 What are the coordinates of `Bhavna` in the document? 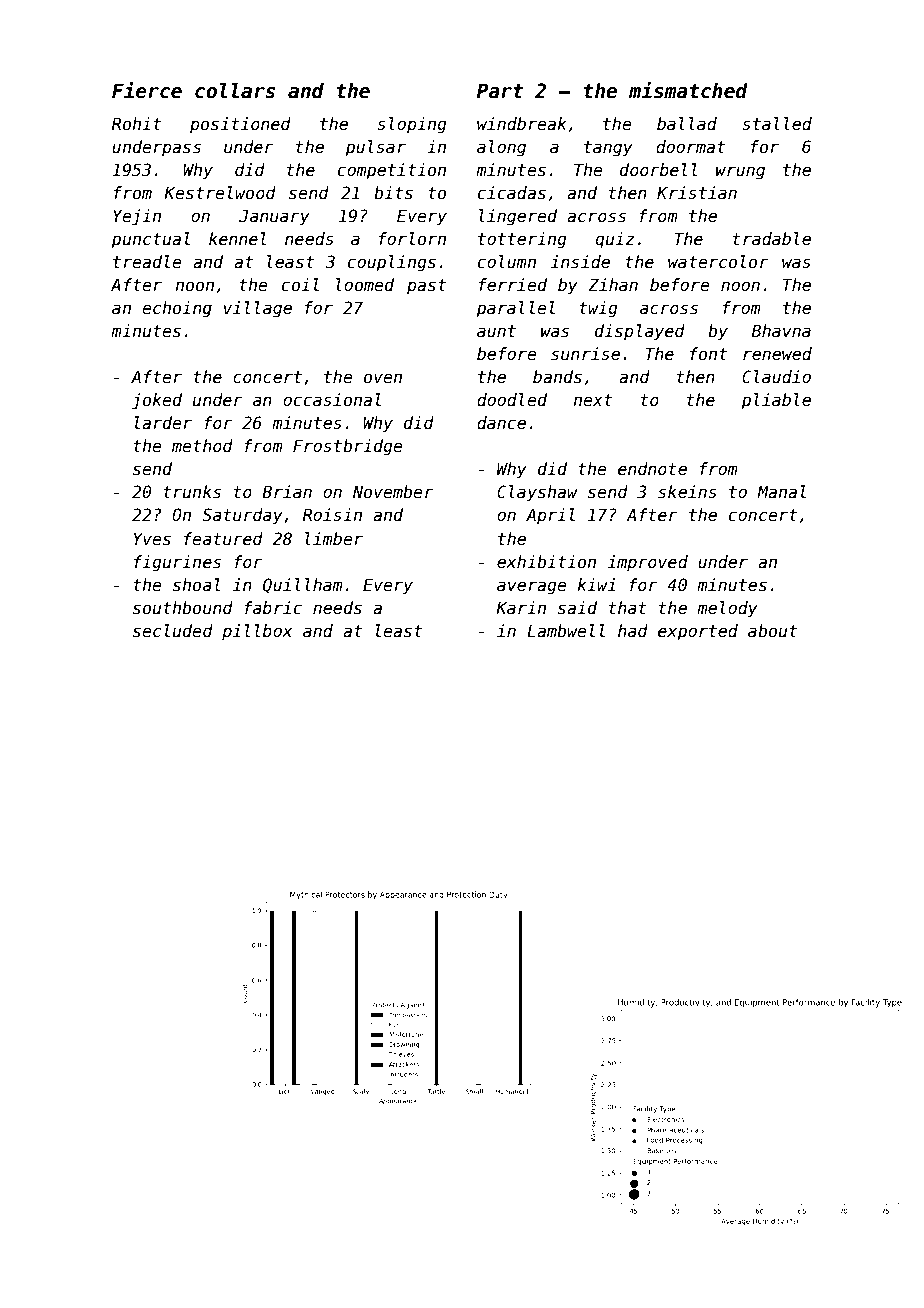 It's located at (781, 330).
